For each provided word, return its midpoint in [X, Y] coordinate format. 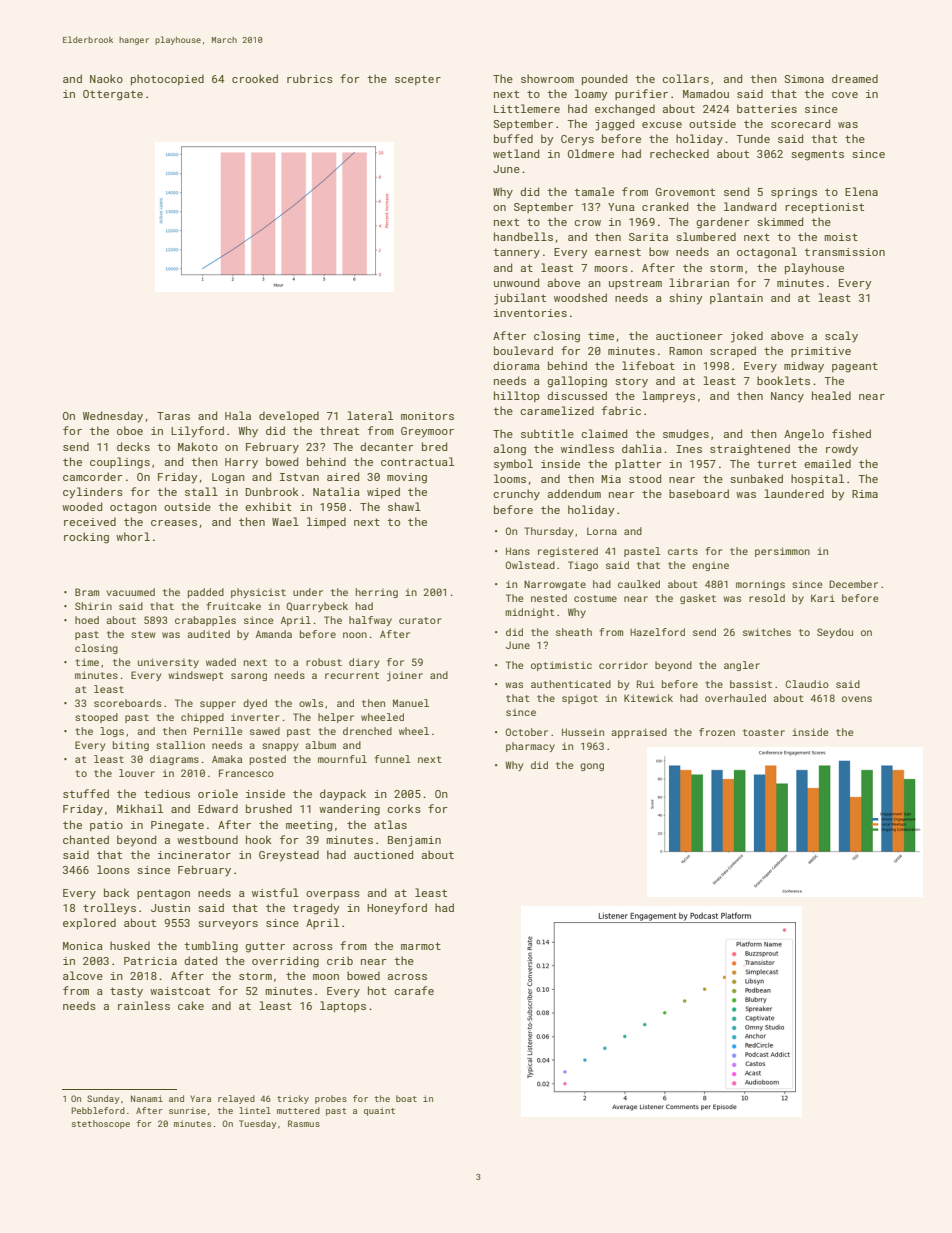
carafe [414, 990]
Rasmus [304, 1123]
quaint [379, 1111]
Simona [804, 79]
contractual [417, 461]
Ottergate [113, 95]
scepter [418, 80]
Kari [823, 598]
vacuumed [131, 592]
